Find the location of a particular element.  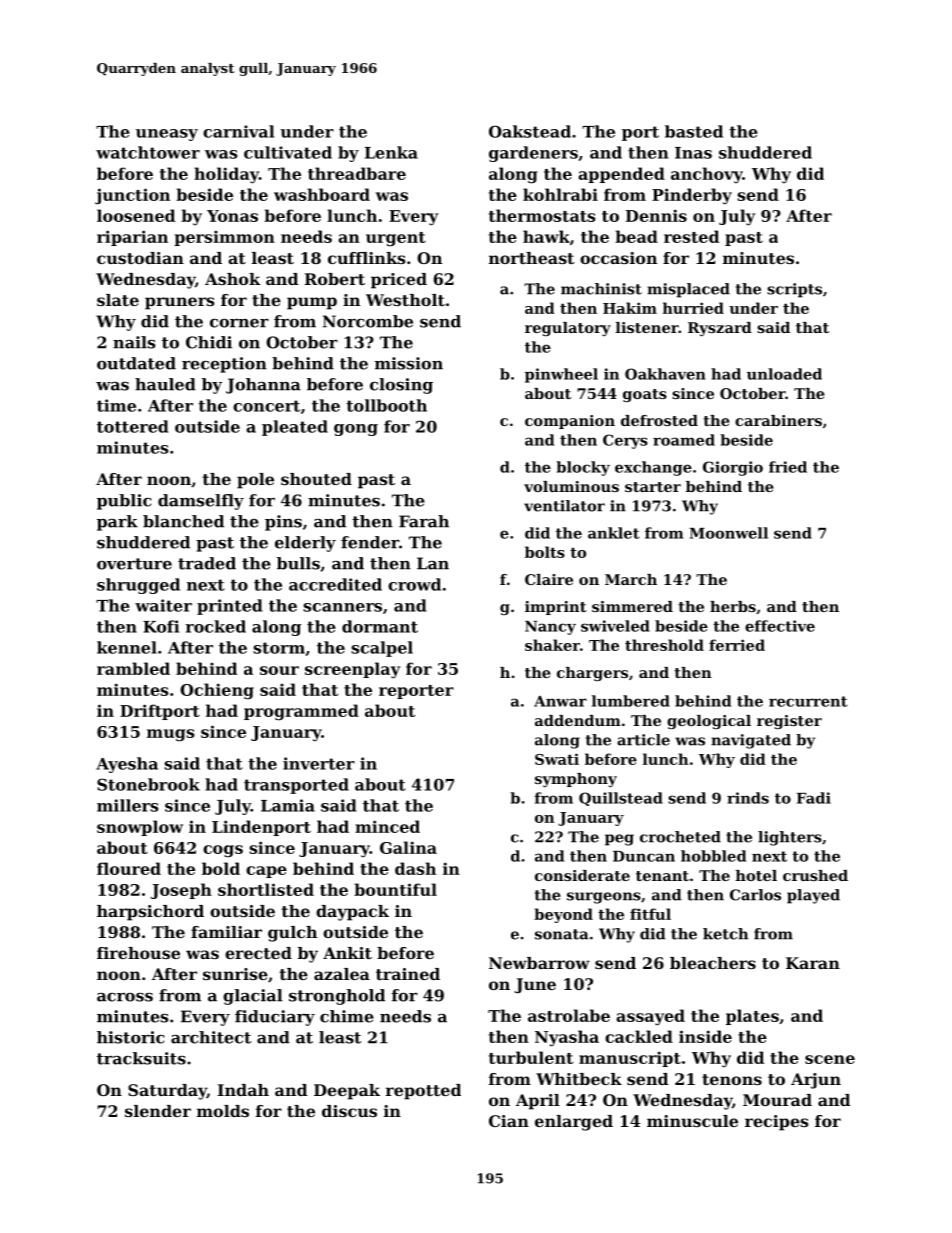

molds is located at coordinates (223, 1111).
